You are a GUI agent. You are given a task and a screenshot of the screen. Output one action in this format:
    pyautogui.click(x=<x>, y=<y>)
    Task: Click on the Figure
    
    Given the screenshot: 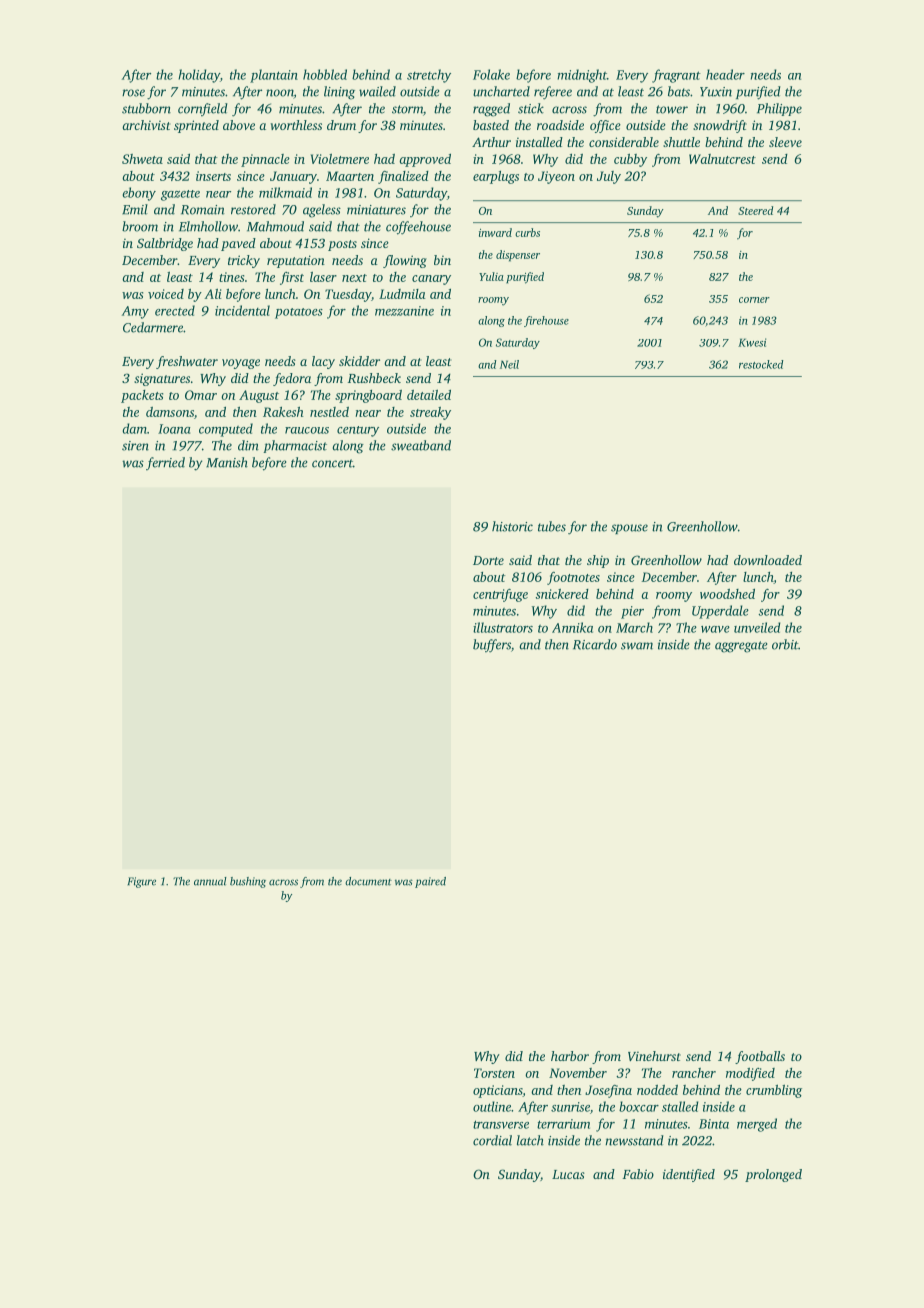 What is the action you would take?
    pyautogui.click(x=141, y=882)
